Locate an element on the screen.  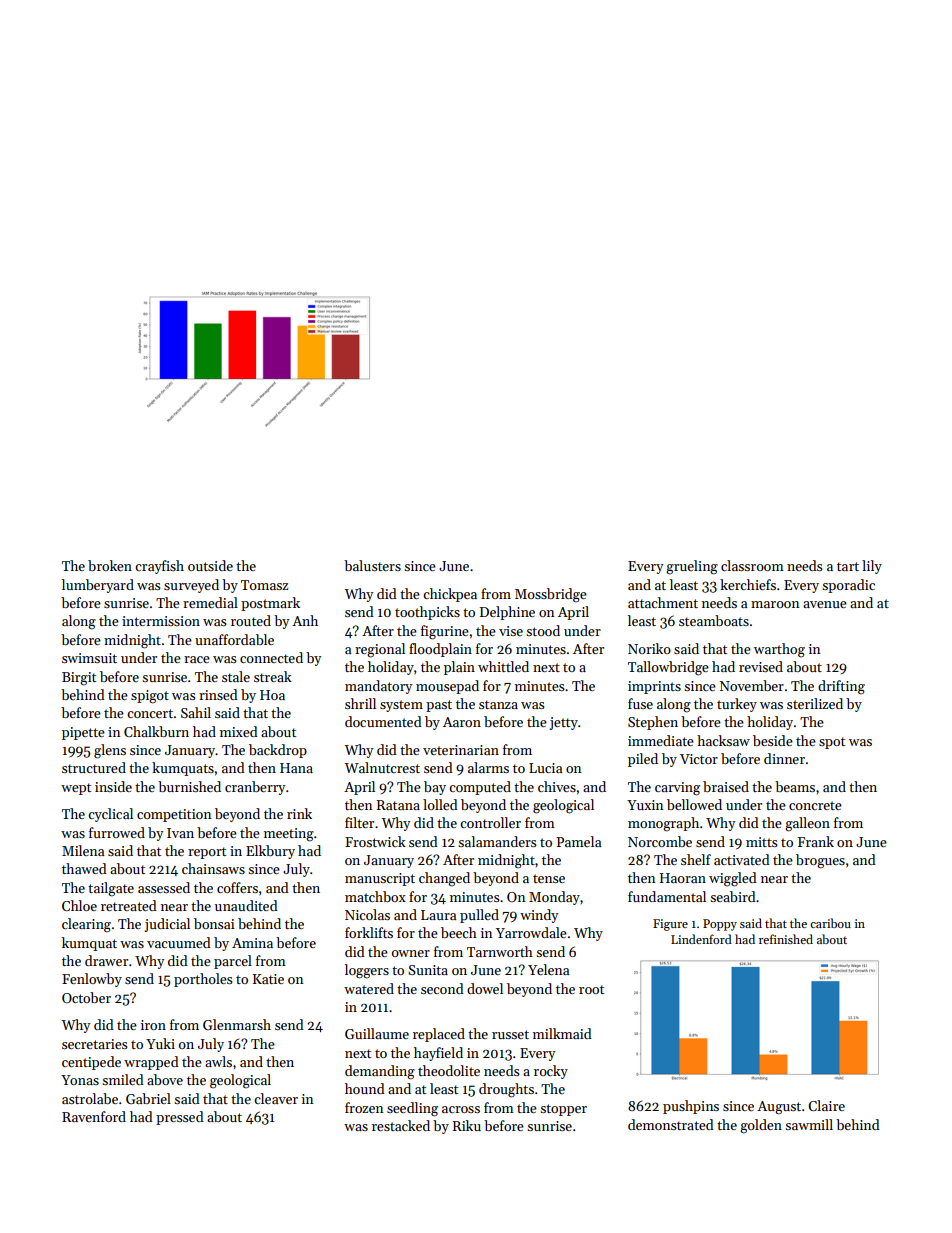
second is located at coordinates (442, 988).
